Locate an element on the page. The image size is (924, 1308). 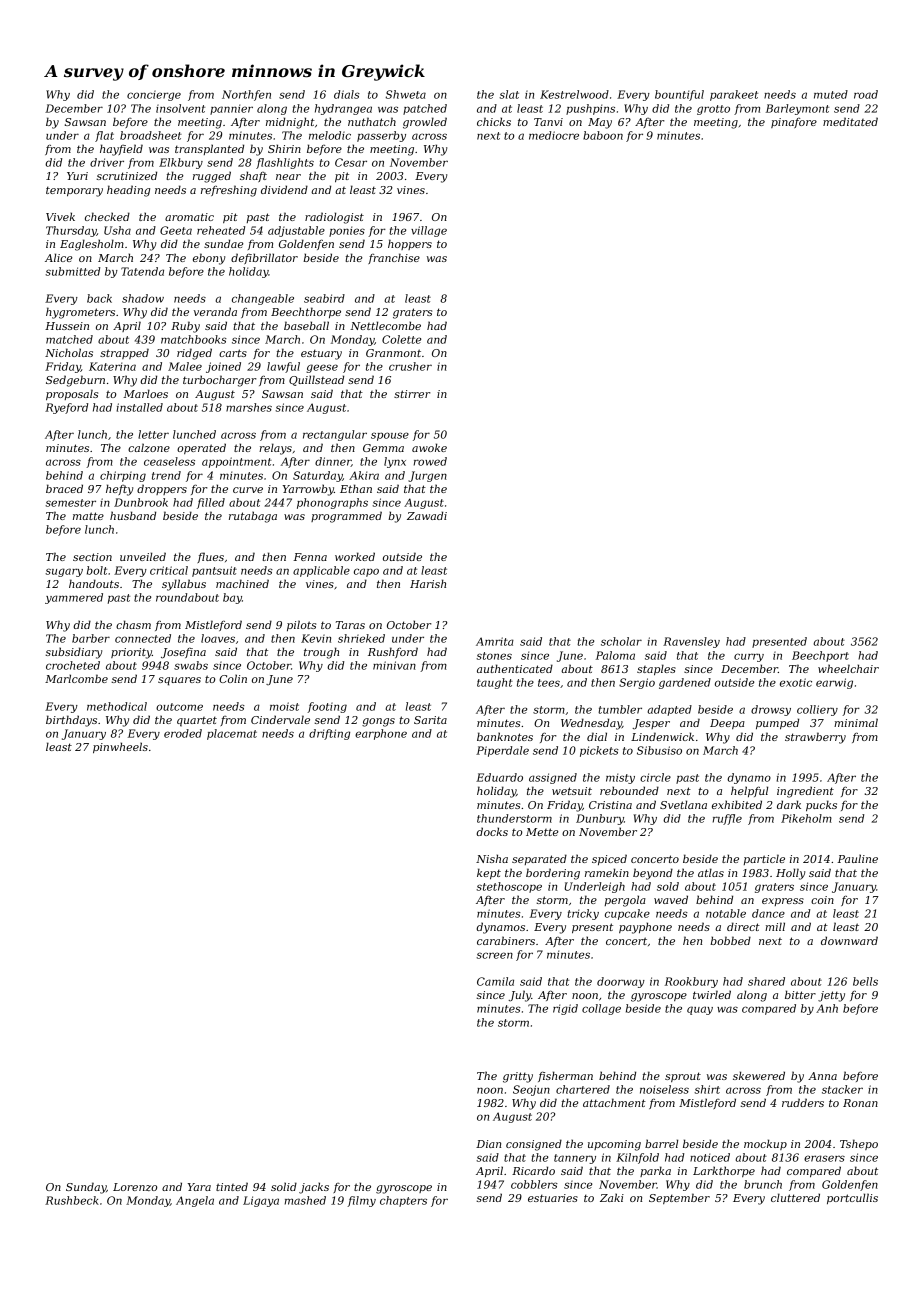
Rushbeck is located at coordinates (72, 1200).
